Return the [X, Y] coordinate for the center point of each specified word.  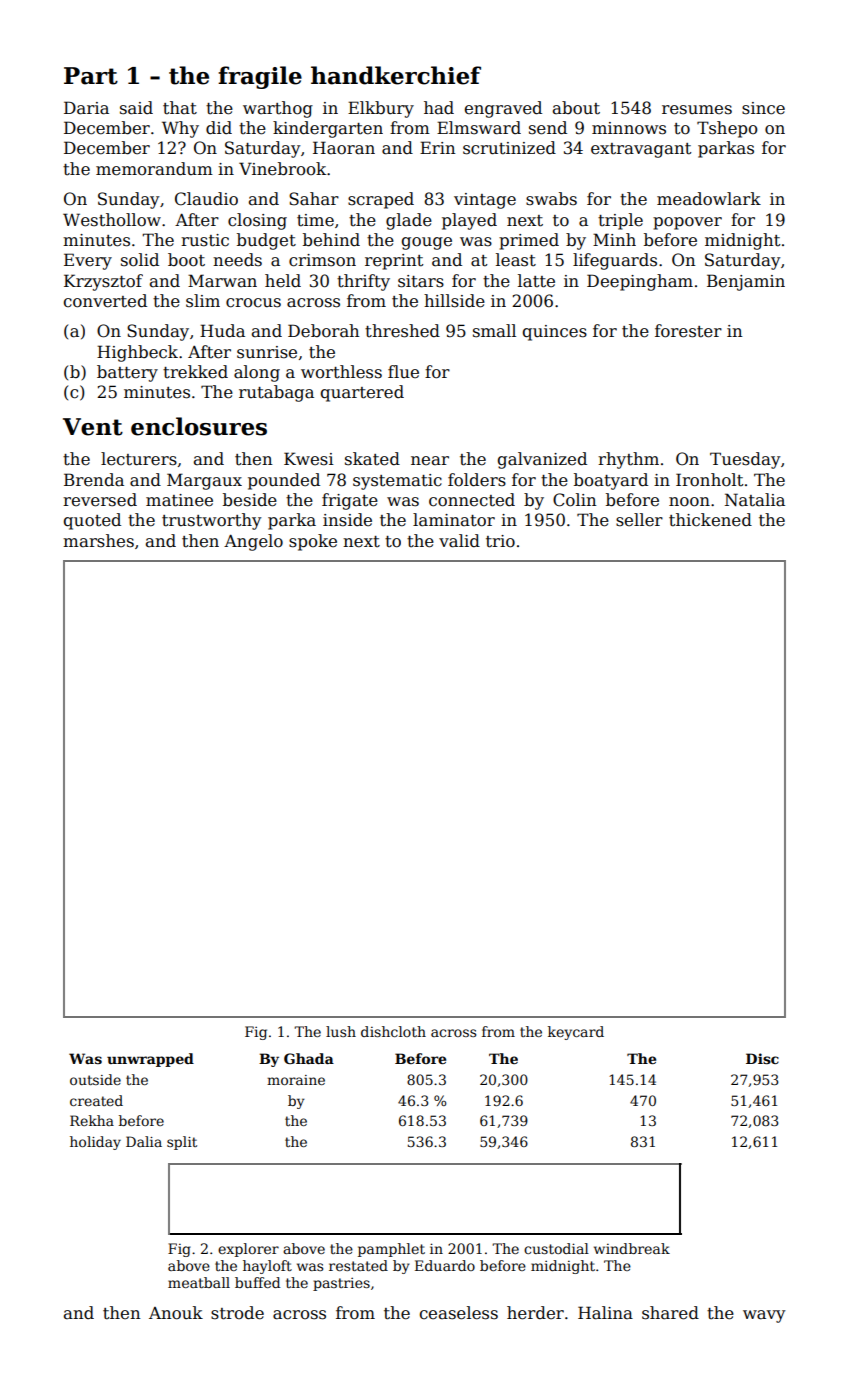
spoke [313, 542]
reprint [394, 262]
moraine [296, 1080]
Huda [222, 331]
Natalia [755, 500]
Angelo [253, 542]
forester [688, 331]
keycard [576, 1033]
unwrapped [150, 1060]
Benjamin [746, 282]
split [182, 1143]
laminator [454, 520]
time [315, 220]
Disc [762, 1058]
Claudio [206, 199]
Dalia [144, 1141]
